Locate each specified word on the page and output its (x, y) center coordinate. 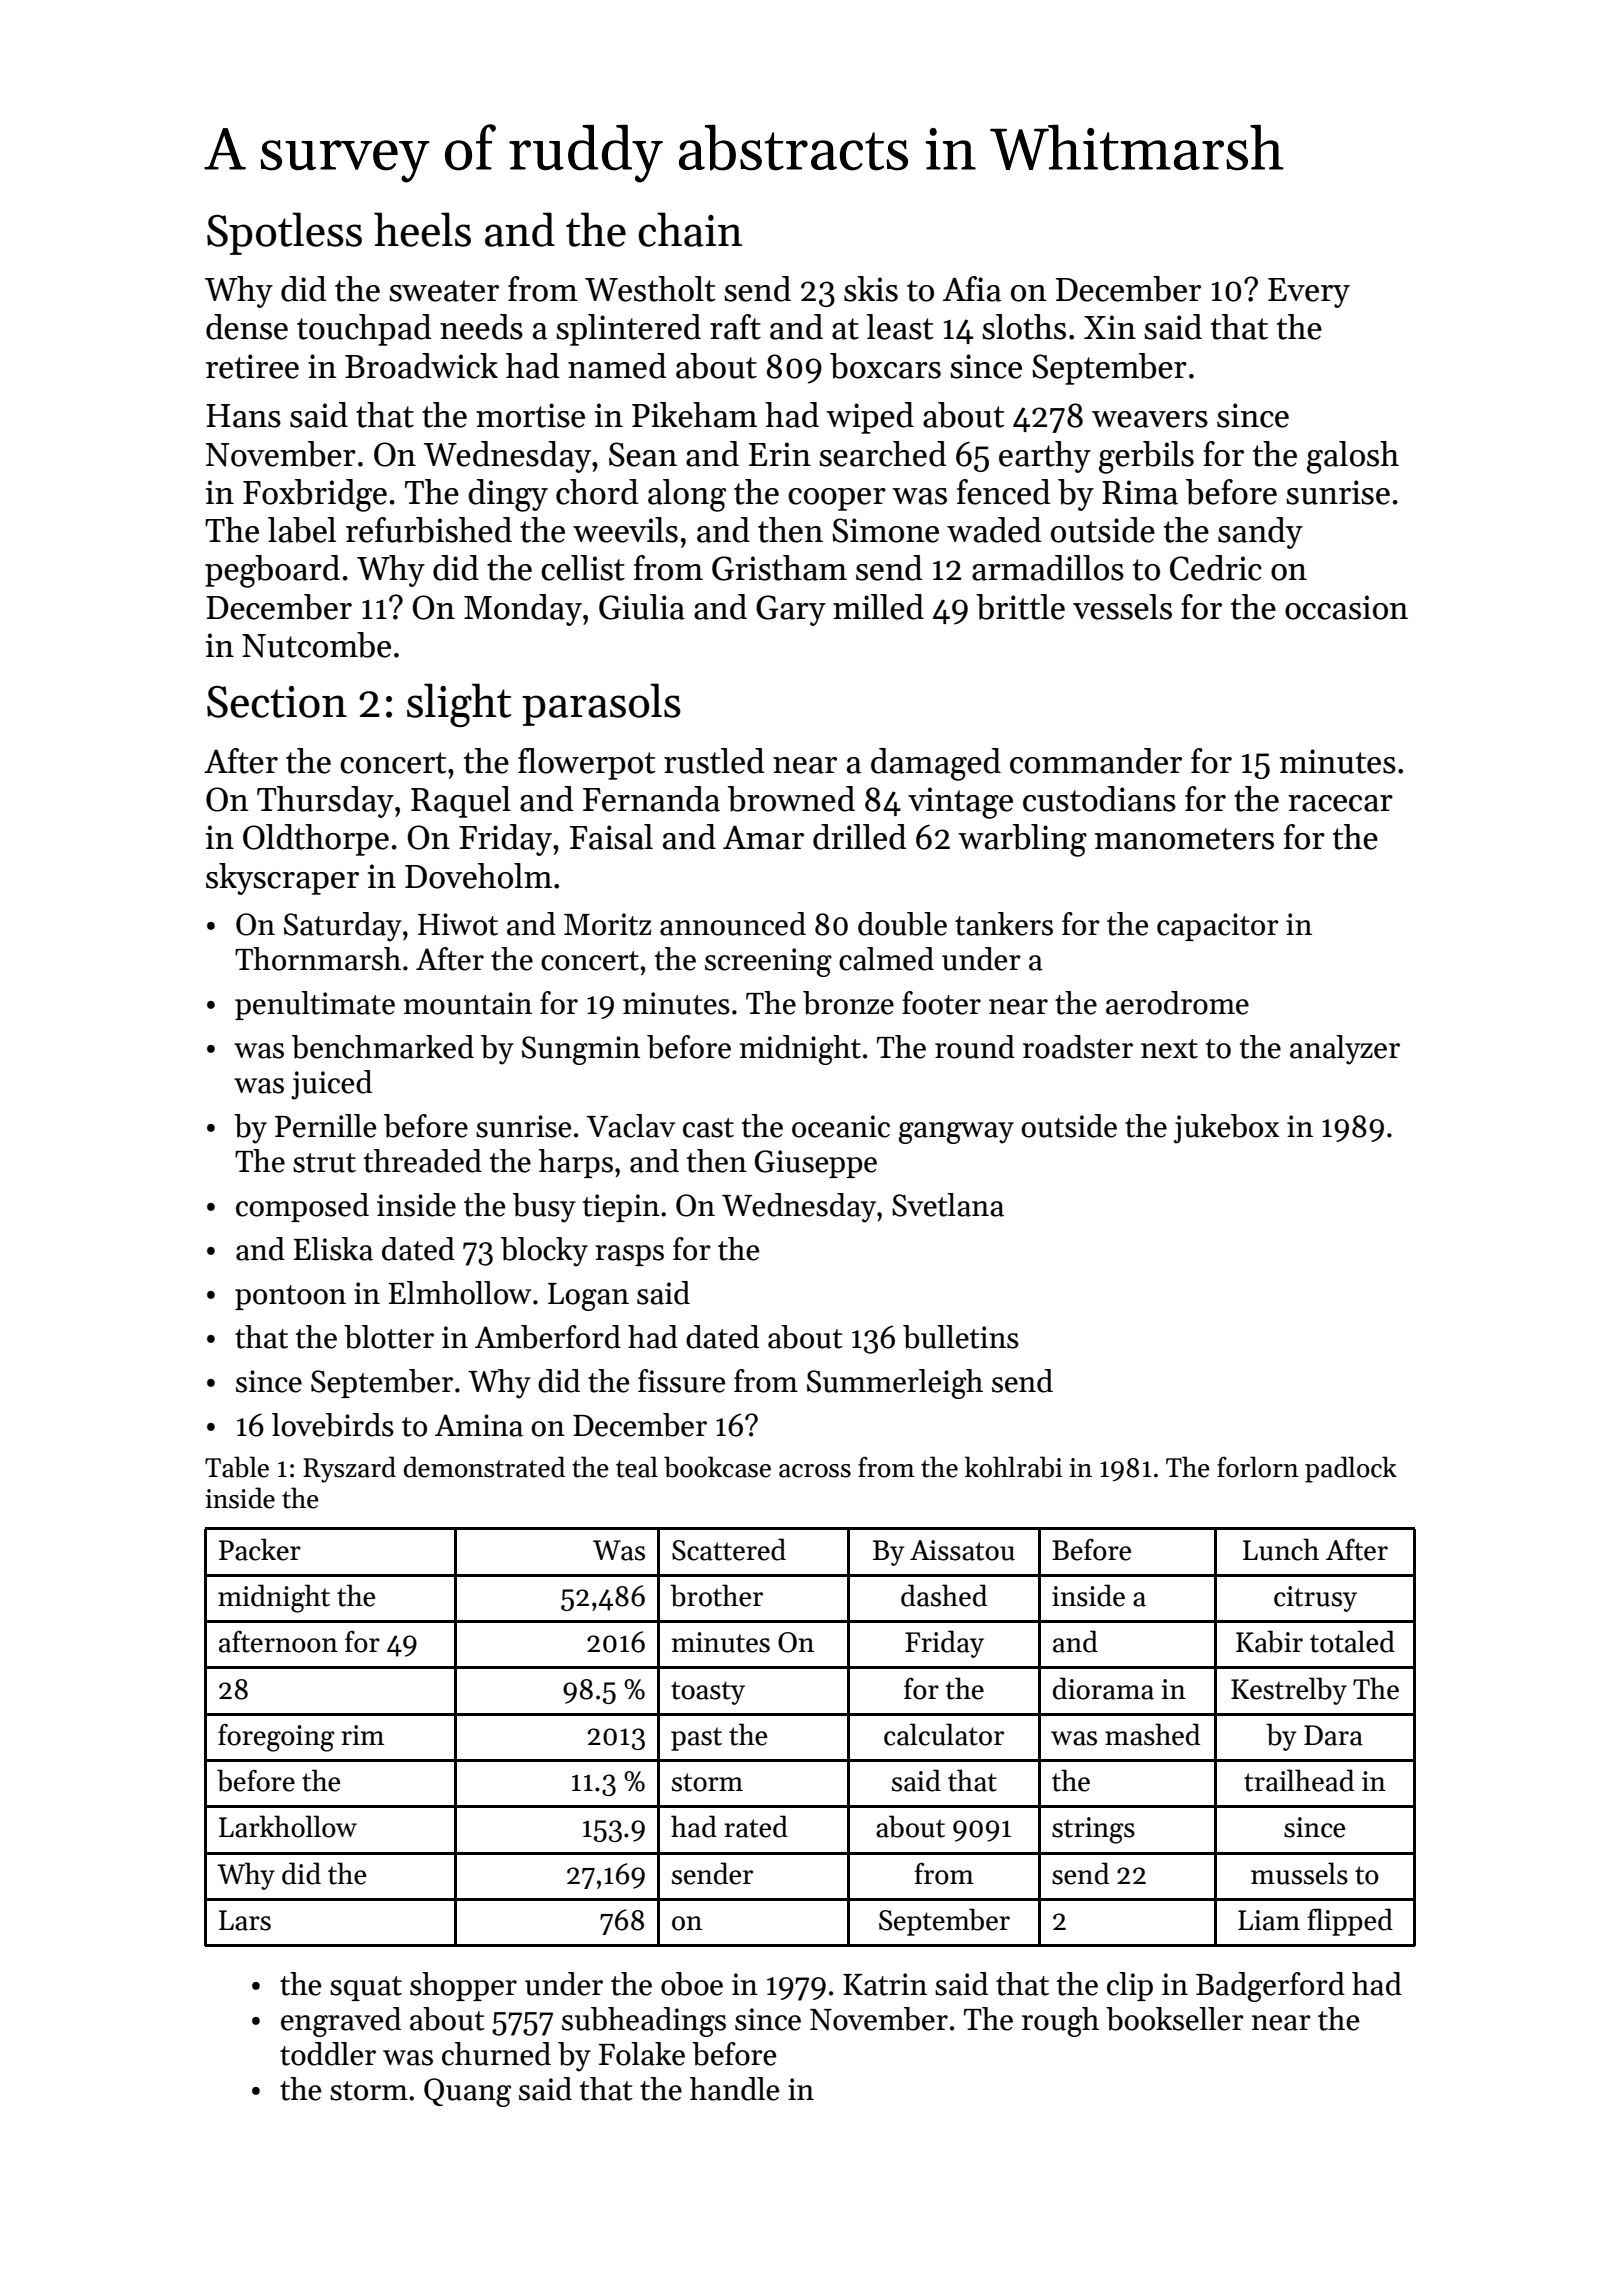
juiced (331, 1085)
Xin (1110, 327)
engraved (341, 2022)
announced (733, 924)
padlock (1351, 1469)
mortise (530, 415)
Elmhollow (459, 1293)
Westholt (650, 289)
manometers (1184, 839)
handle (735, 2089)
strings (1093, 1830)
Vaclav (630, 1126)
